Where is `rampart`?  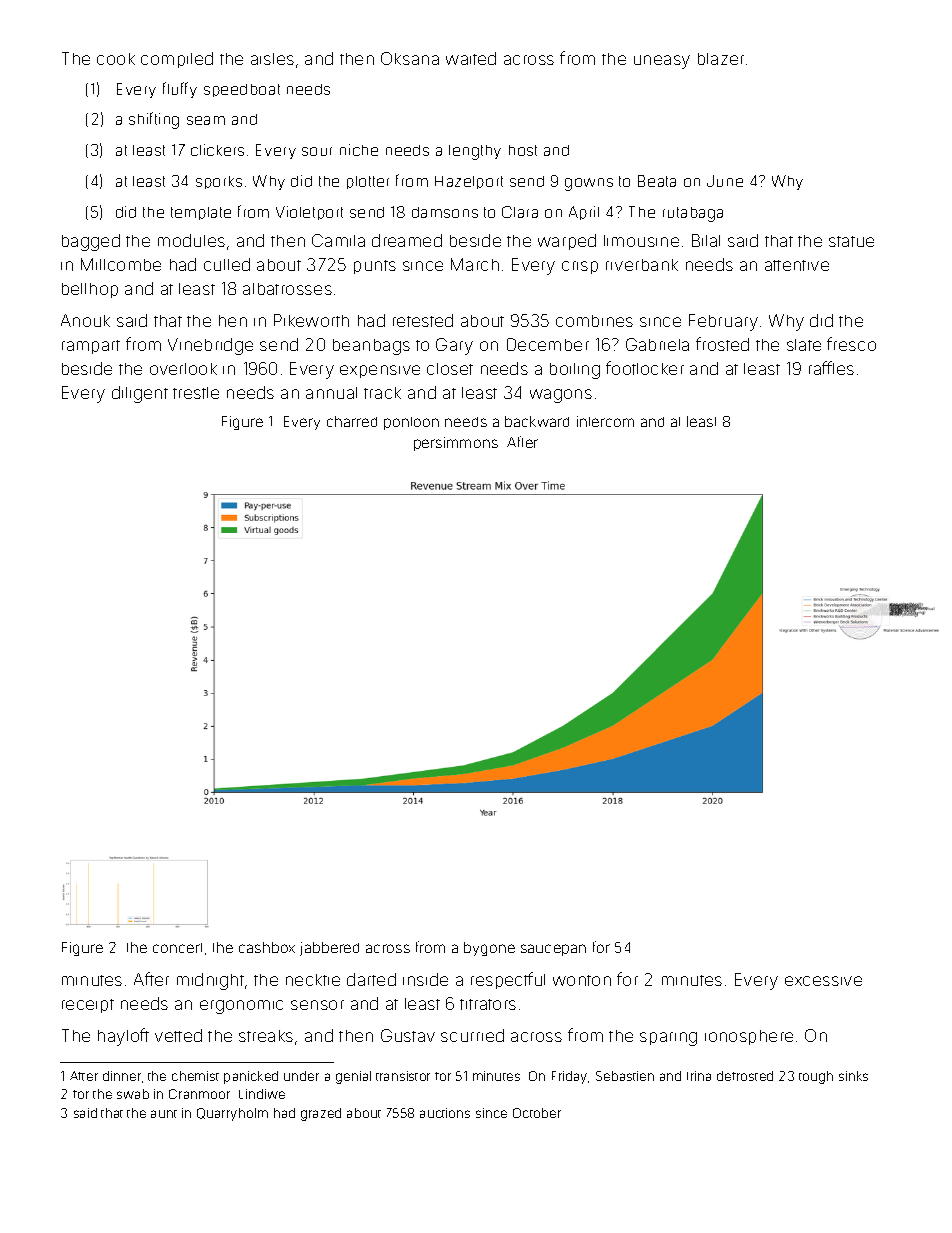 rampart is located at coordinates (91, 347).
